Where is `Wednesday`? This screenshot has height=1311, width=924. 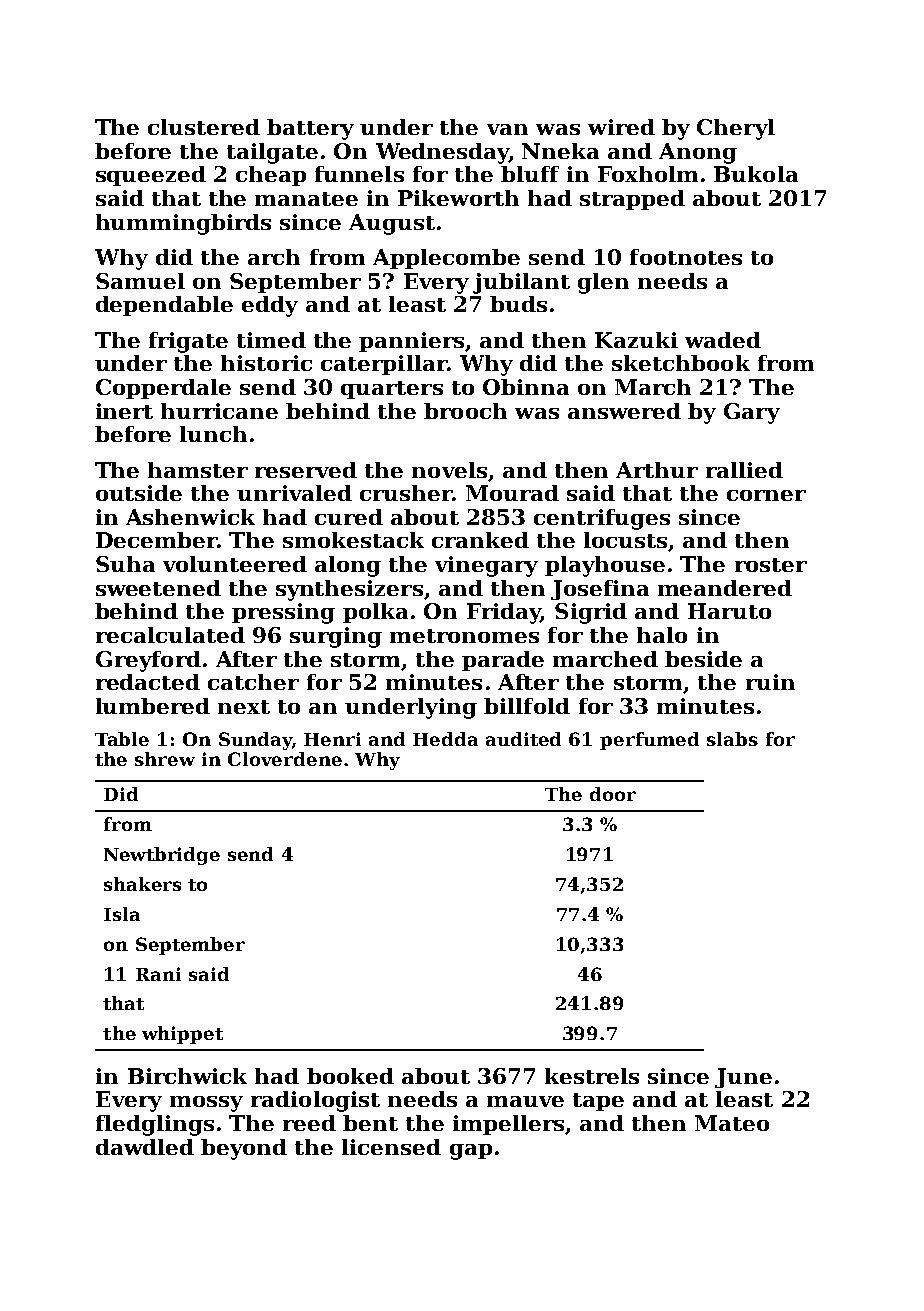 Wednesday is located at coordinates (442, 153).
